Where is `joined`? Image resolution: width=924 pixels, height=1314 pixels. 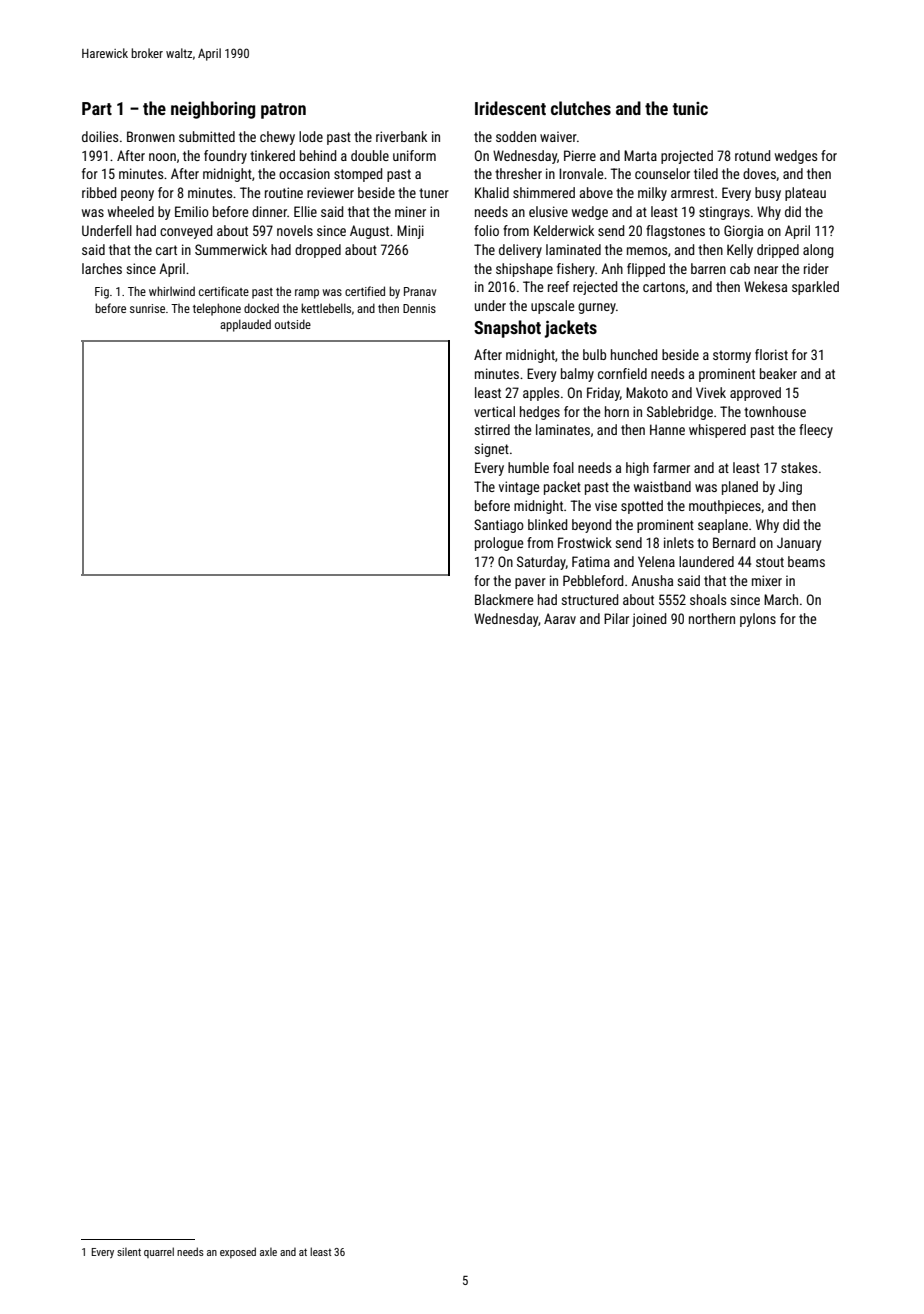 joined is located at coordinates (649, 620).
